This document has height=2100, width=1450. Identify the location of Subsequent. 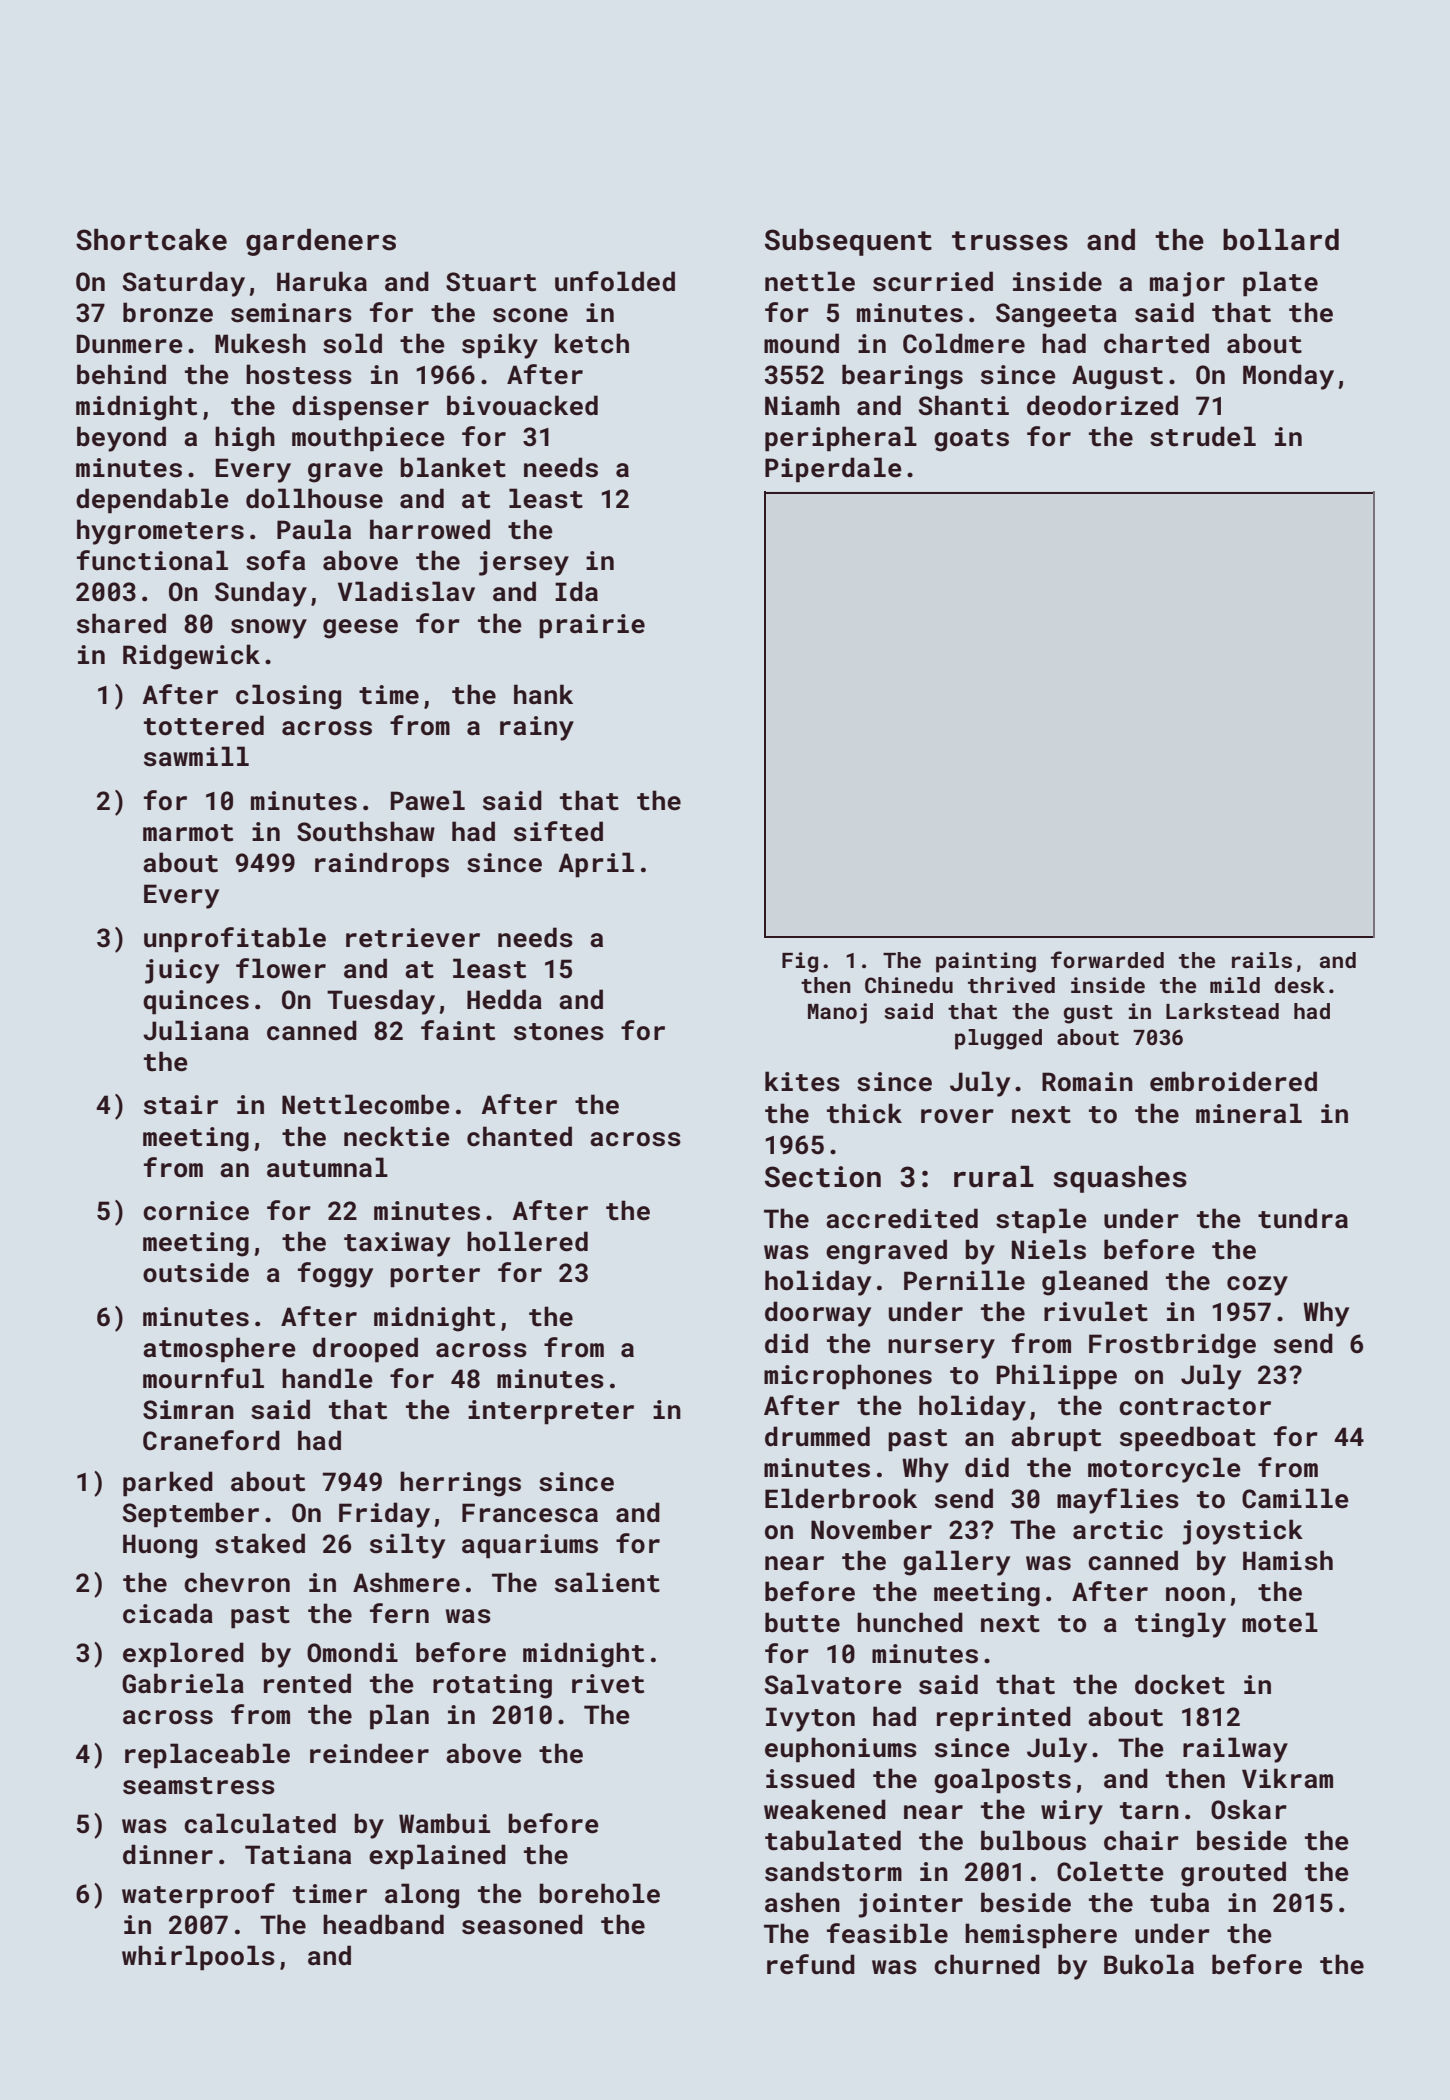
(848, 242).
